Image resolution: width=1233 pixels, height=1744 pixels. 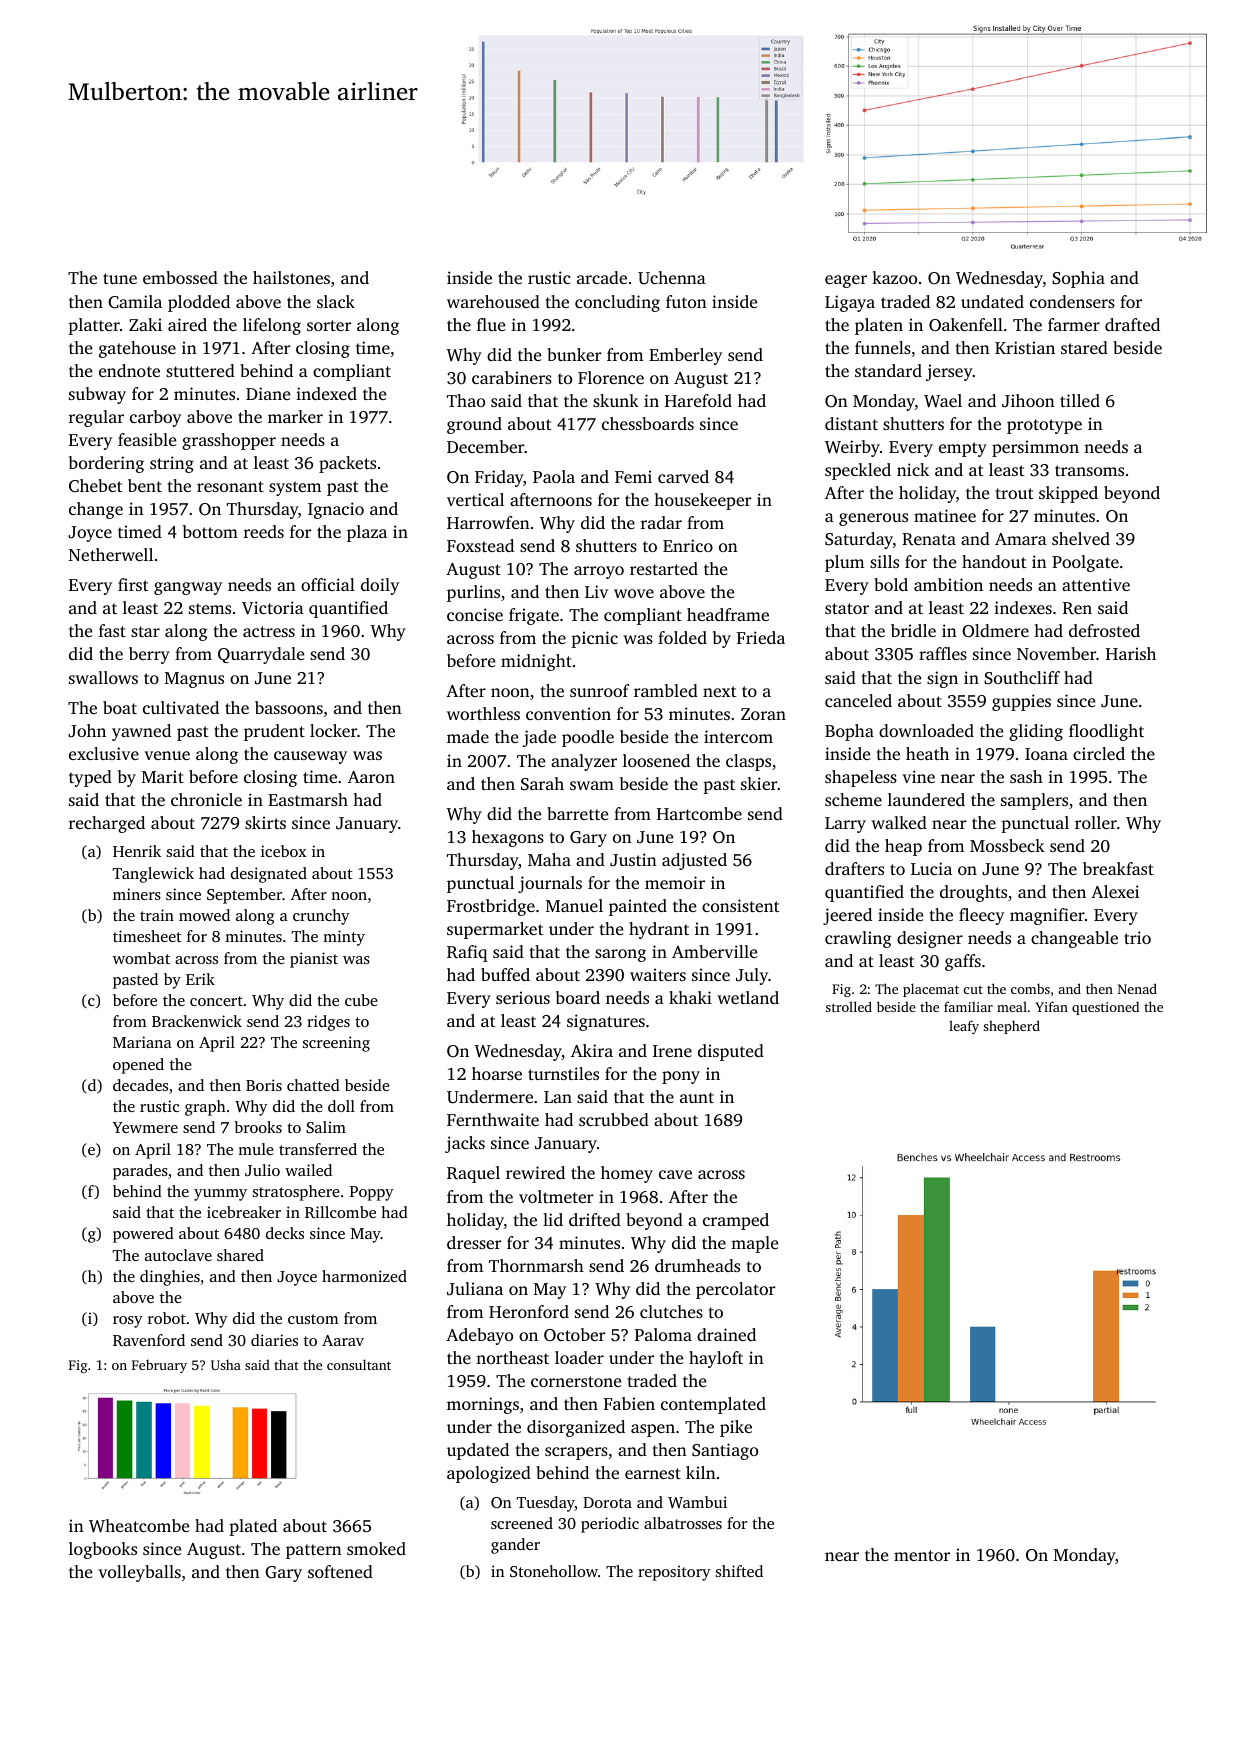 I want to click on hexagons, so click(x=508, y=838).
